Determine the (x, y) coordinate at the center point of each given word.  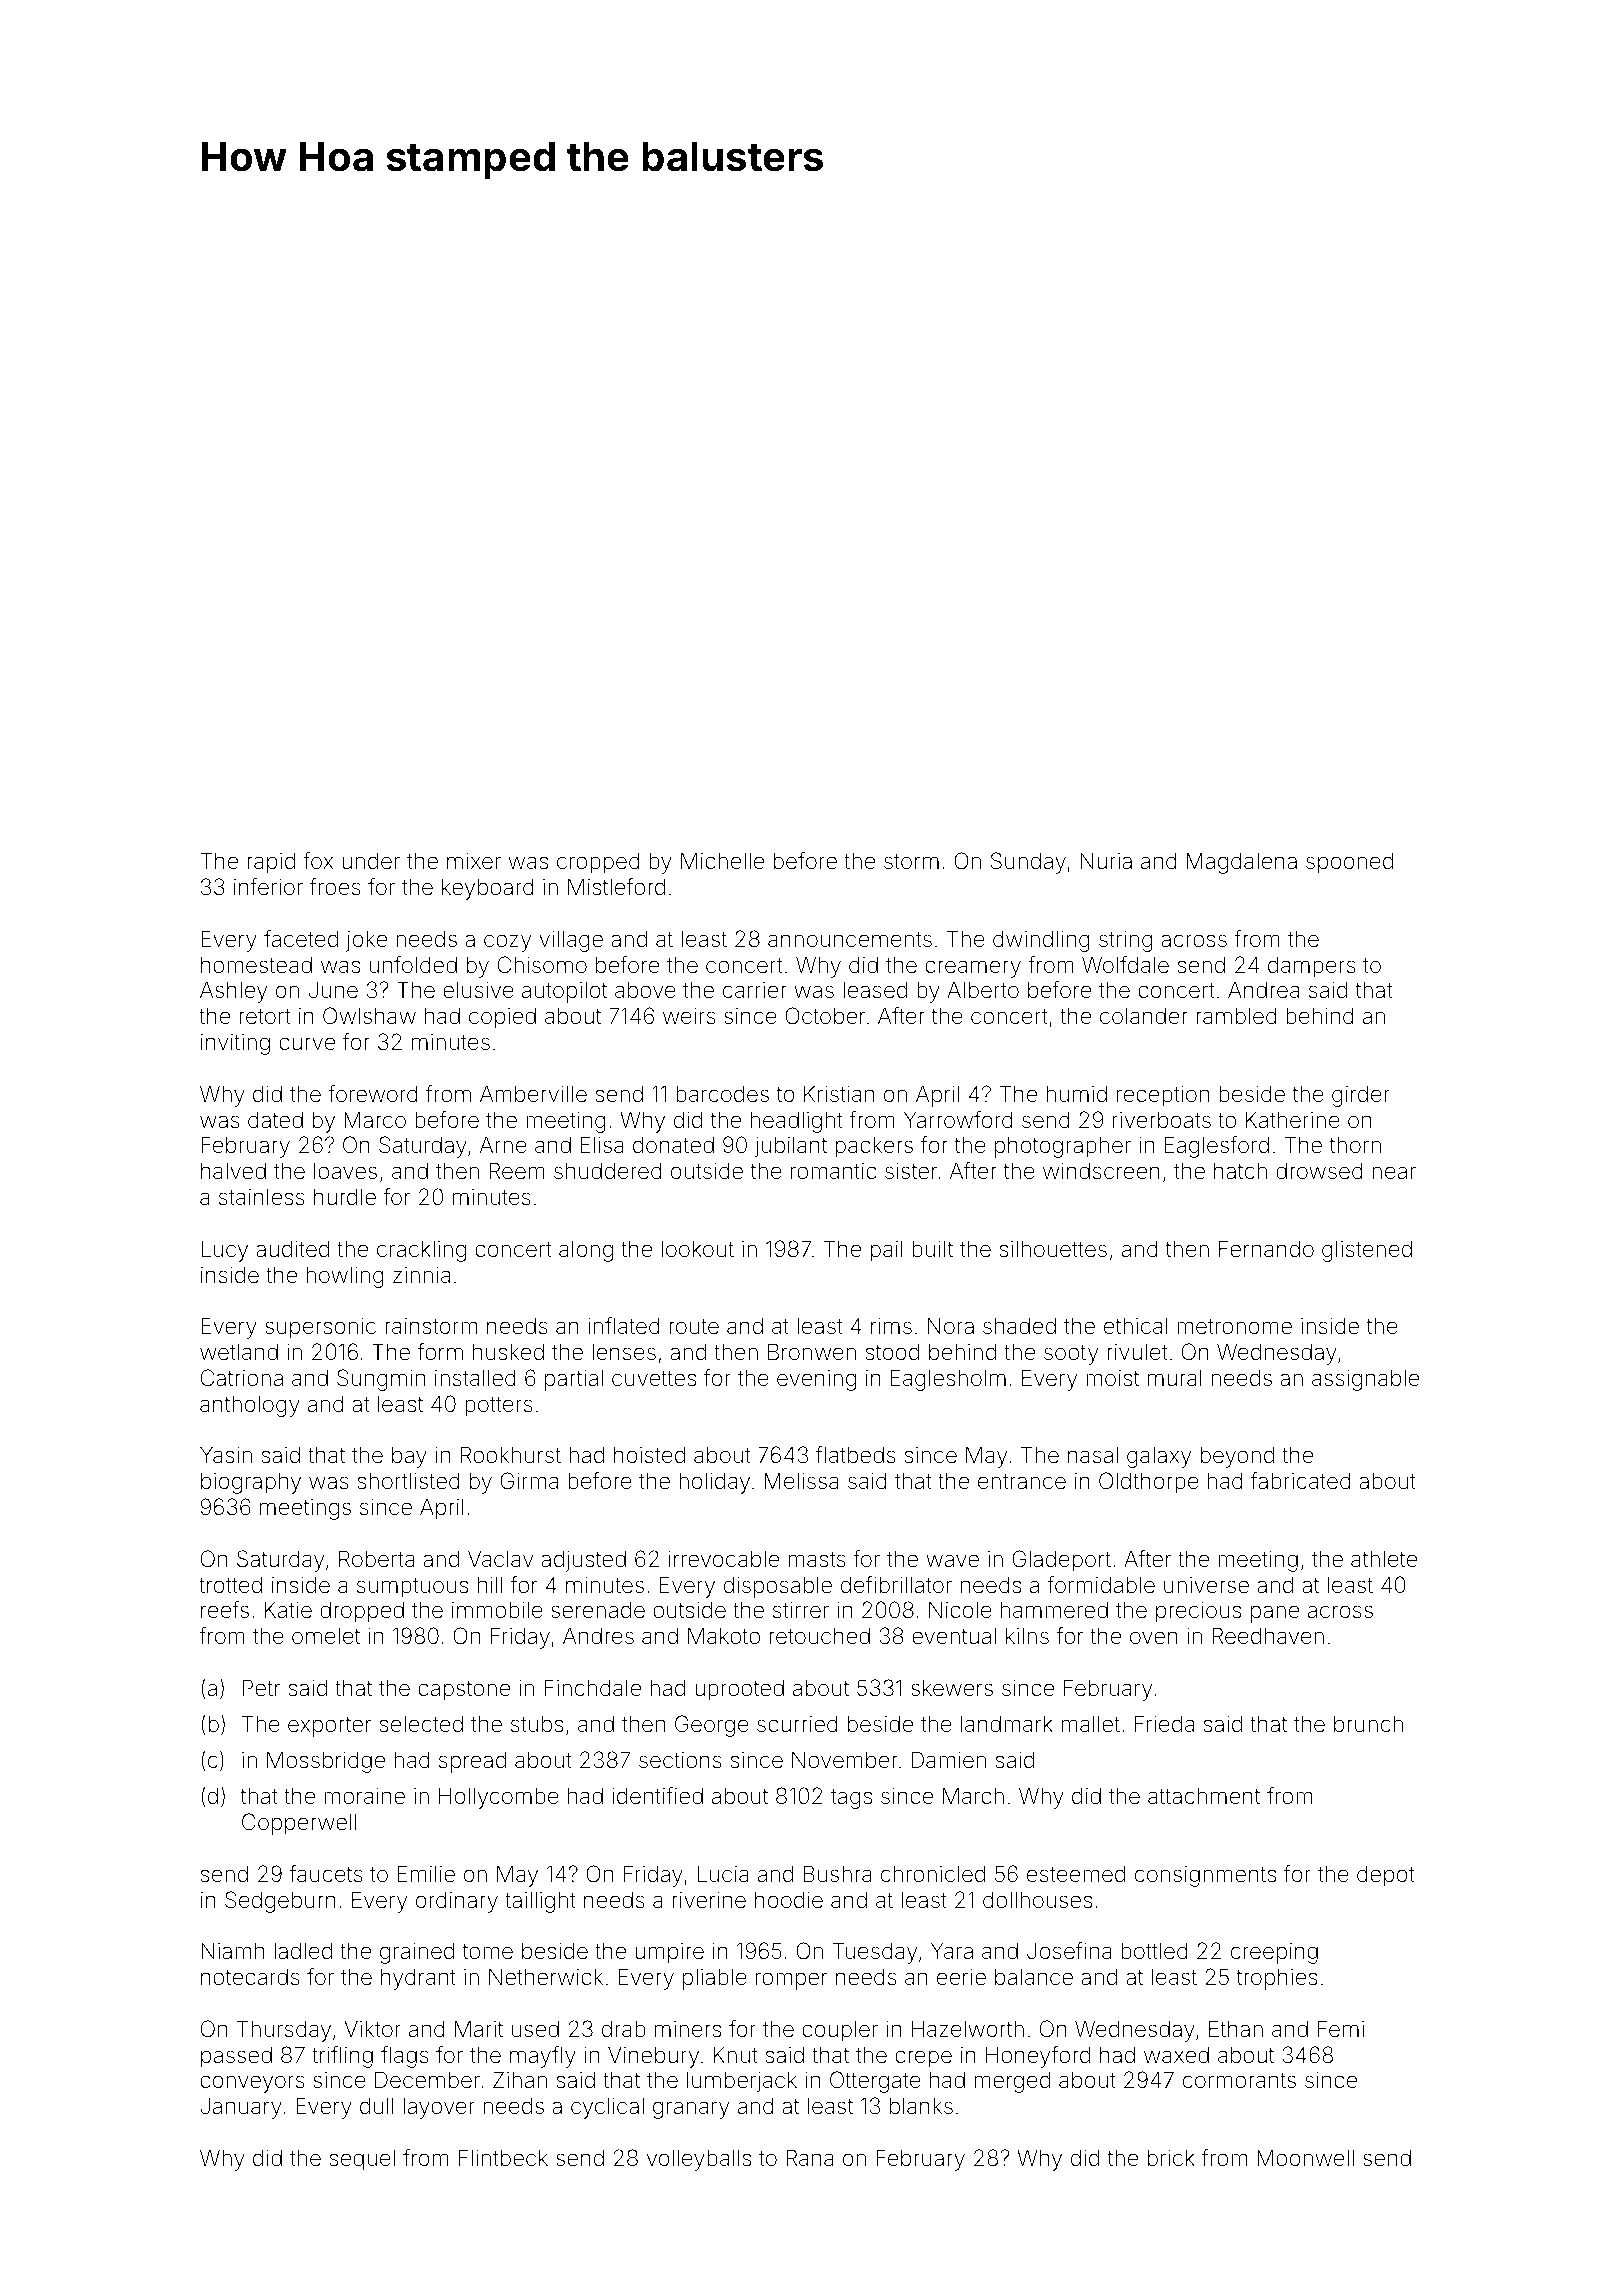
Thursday (284, 2031)
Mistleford (616, 887)
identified (657, 1796)
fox (318, 861)
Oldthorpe (1149, 1483)
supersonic (320, 1328)
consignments (1205, 1876)
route (694, 1327)
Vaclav (500, 1559)
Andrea (1263, 990)
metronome (1234, 1326)
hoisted (649, 1455)
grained (417, 1953)
